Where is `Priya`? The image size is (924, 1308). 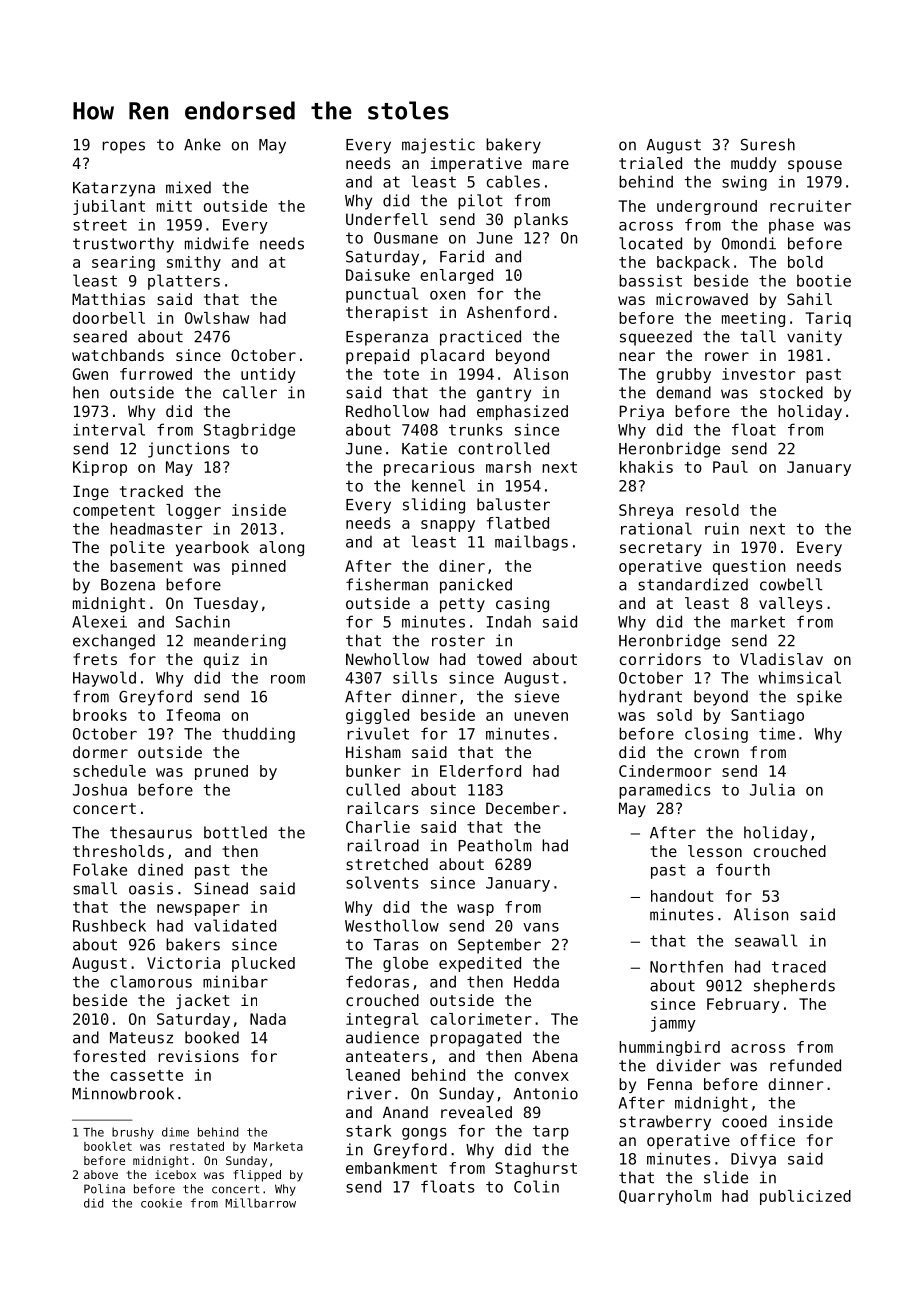
Priya is located at coordinates (641, 412).
